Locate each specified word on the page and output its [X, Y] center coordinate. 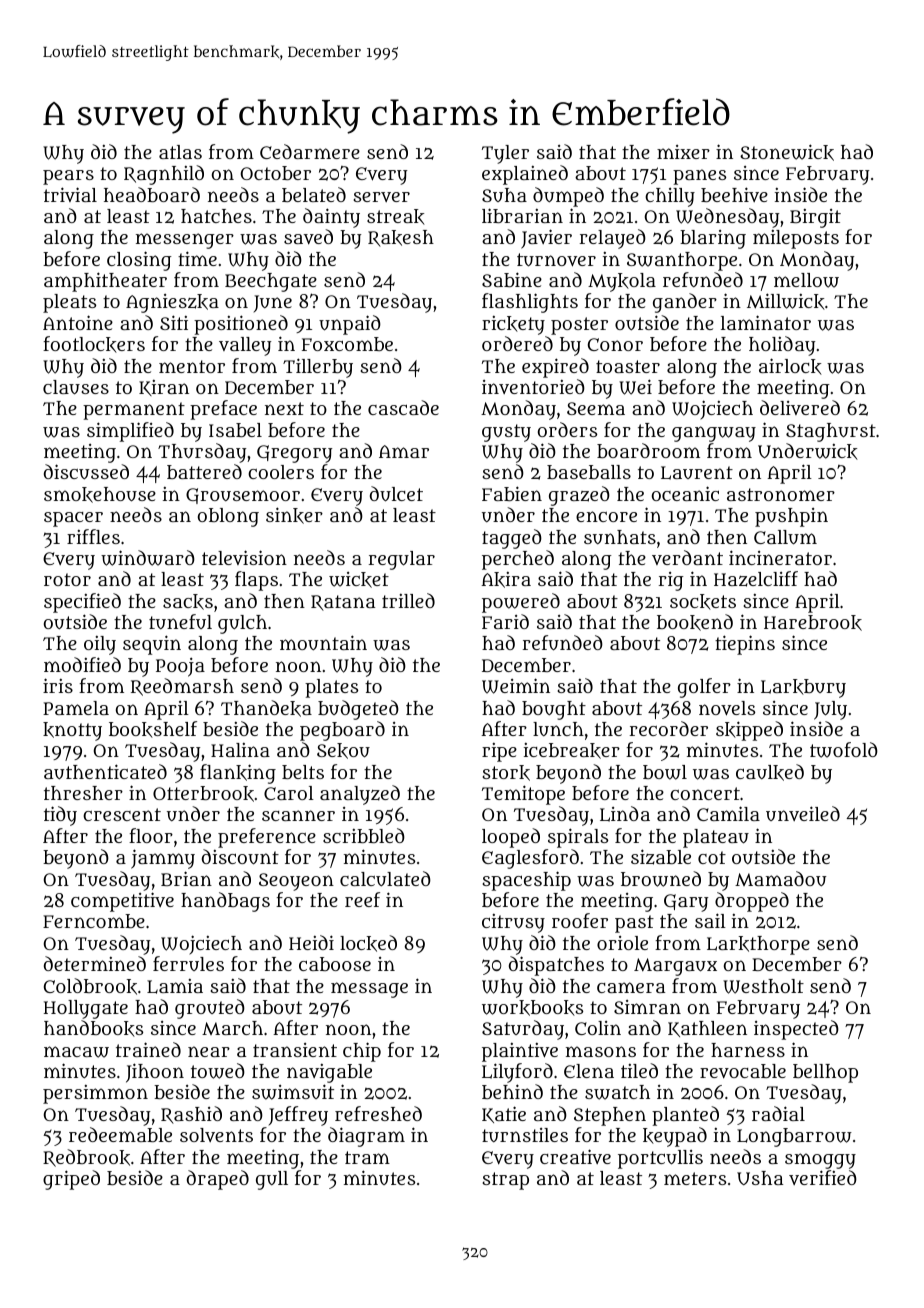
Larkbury [803, 688]
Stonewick [787, 152]
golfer [704, 688]
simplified [130, 432]
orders [567, 429]
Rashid [191, 1115]
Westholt [763, 986]
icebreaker [572, 751]
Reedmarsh [182, 687]
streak [396, 217]
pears [68, 177]
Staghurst [831, 432]
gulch [242, 624]
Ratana [343, 603]
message [369, 990]
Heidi [311, 942]
